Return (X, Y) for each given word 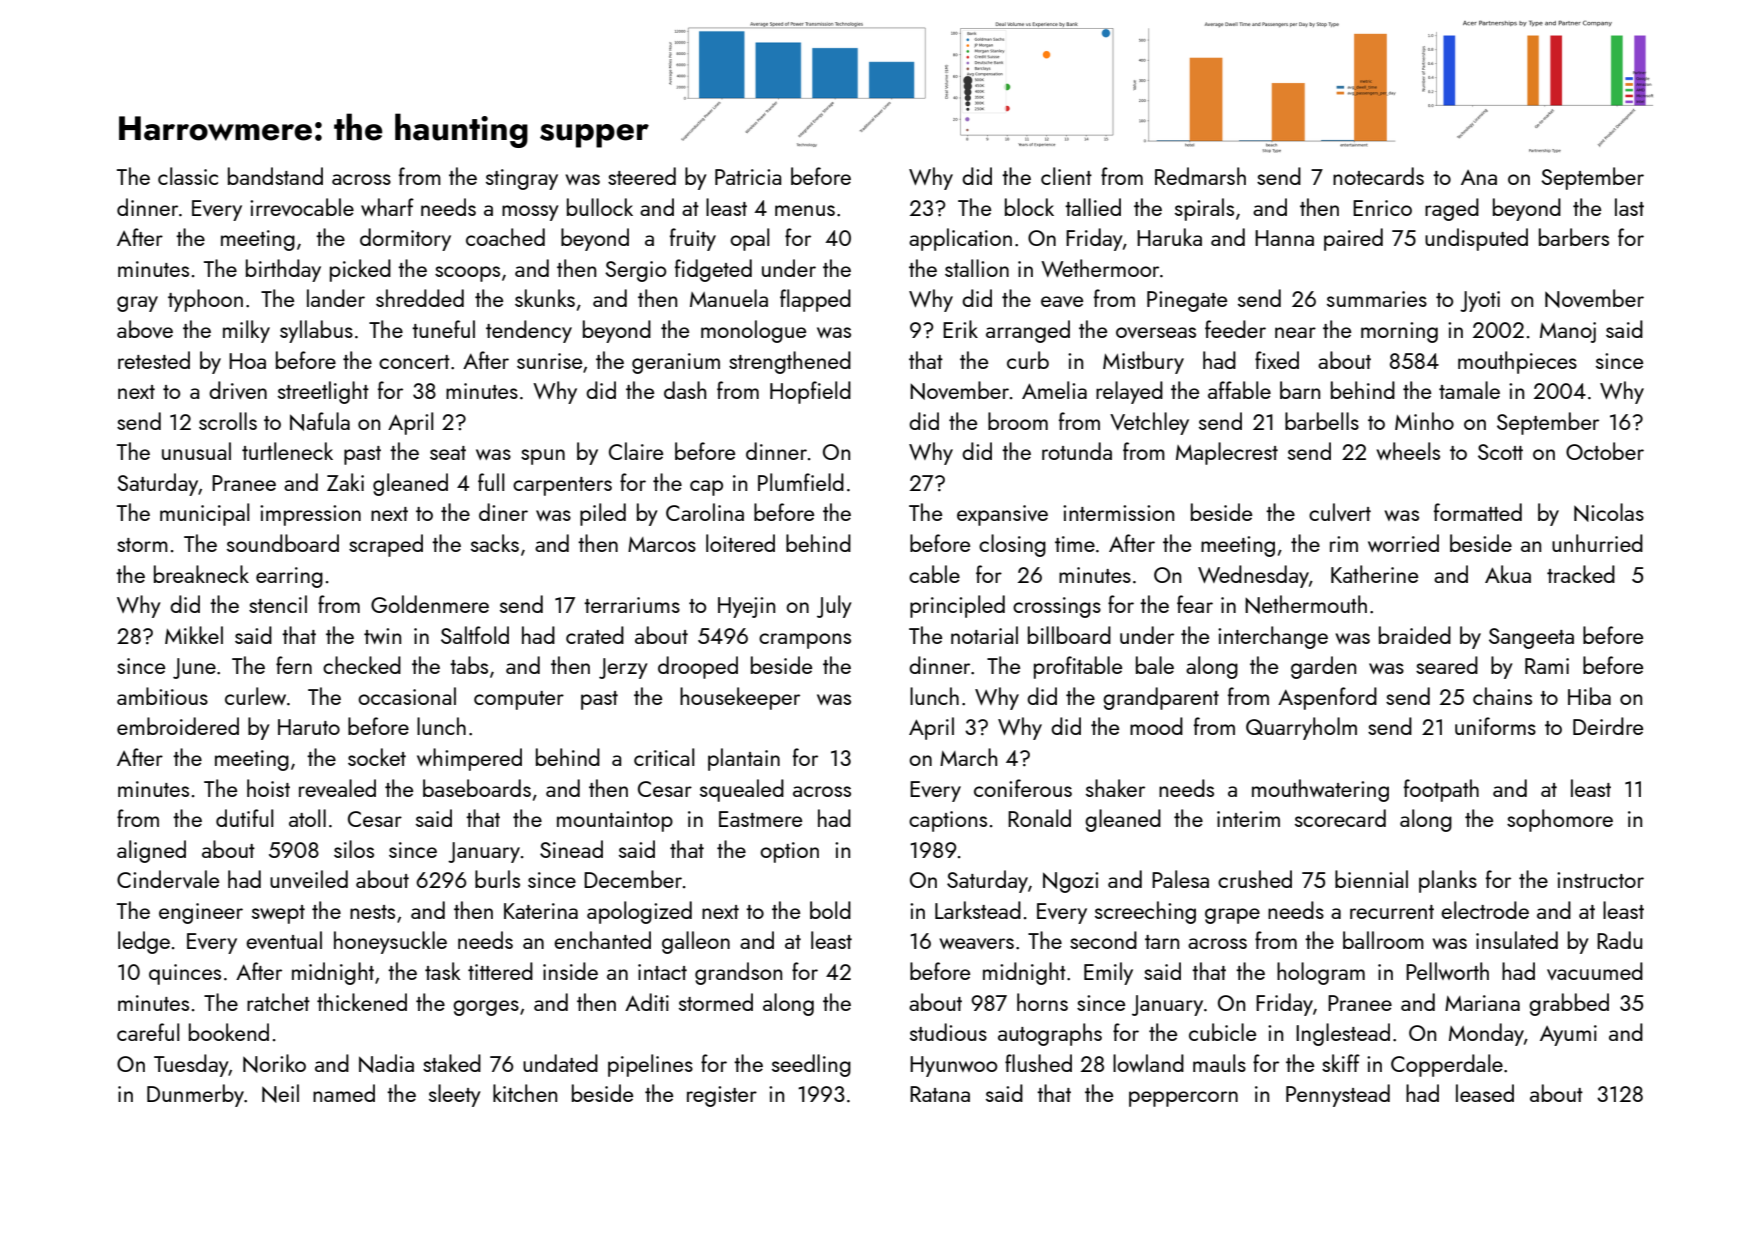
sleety (455, 1095)
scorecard (1340, 818)
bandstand (275, 176)
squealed (742, 790)
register (722, 1096)
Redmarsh (1200, 176)
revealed (337, 788)
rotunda (1077, 451)
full (491, 482)
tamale (1469, 390)
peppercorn (1183, 1099)
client (1066, 176)
